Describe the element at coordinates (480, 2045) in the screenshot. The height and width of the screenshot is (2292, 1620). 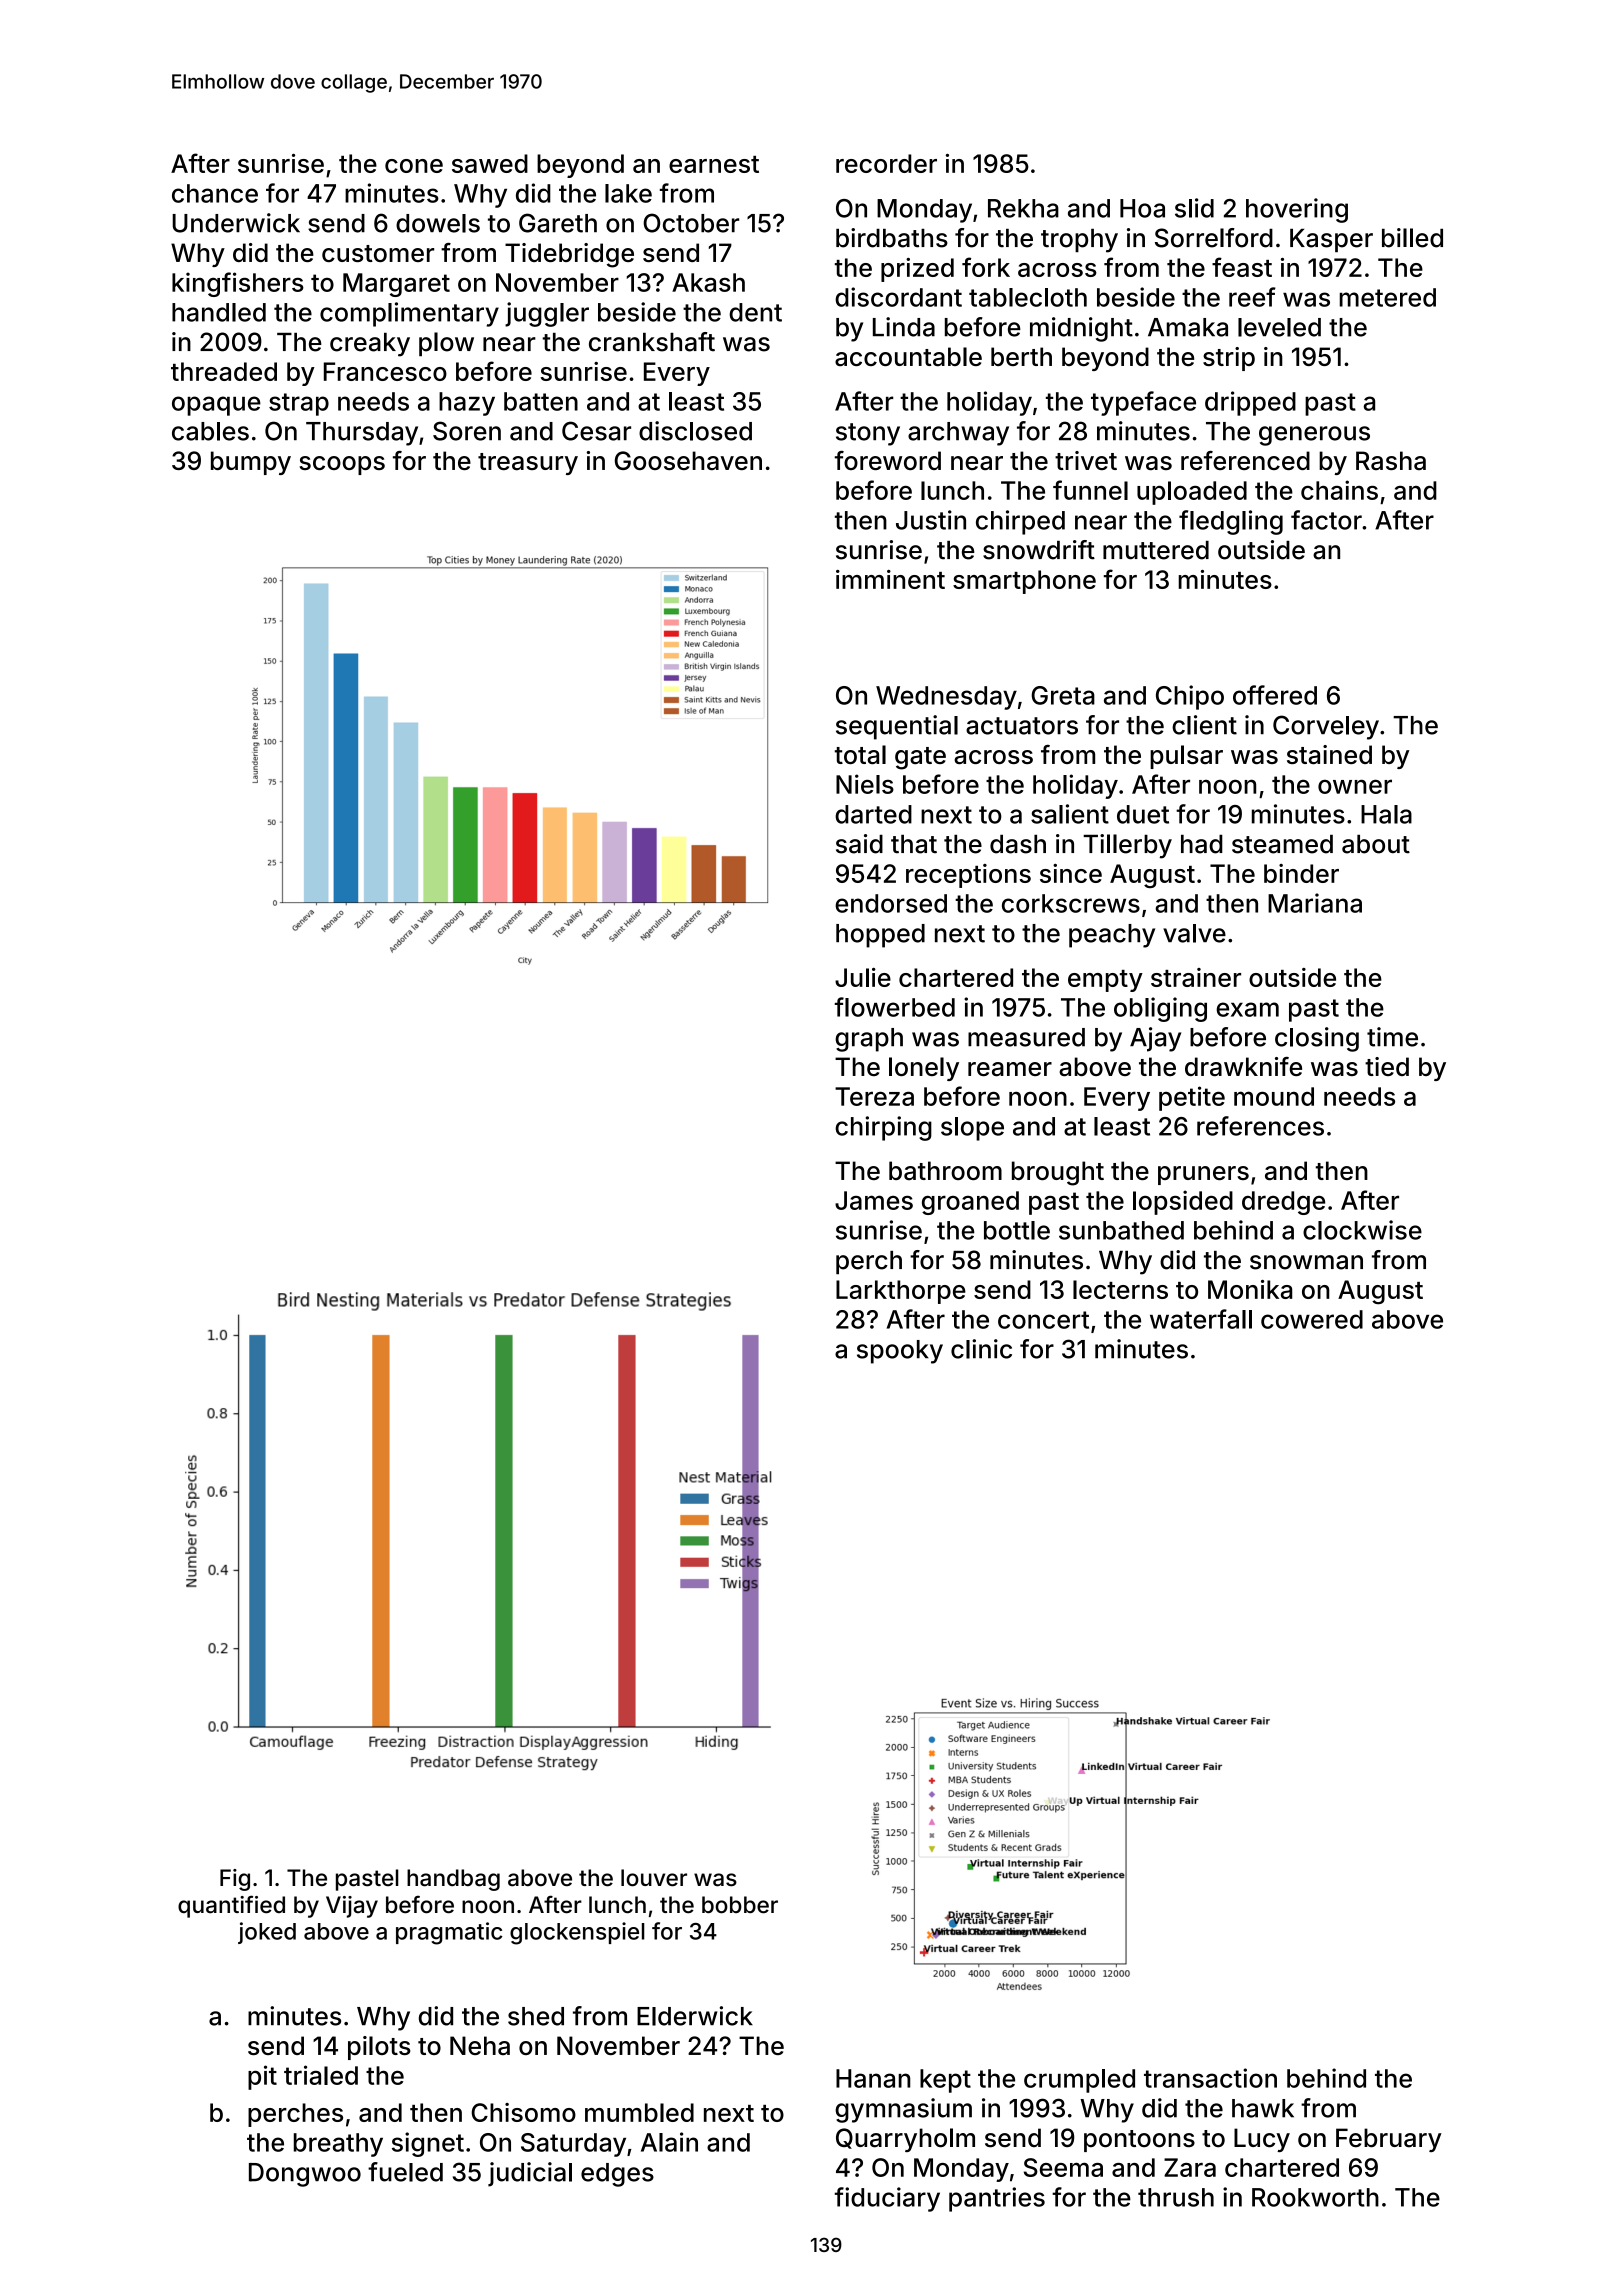
I see `Neha` at that location.
